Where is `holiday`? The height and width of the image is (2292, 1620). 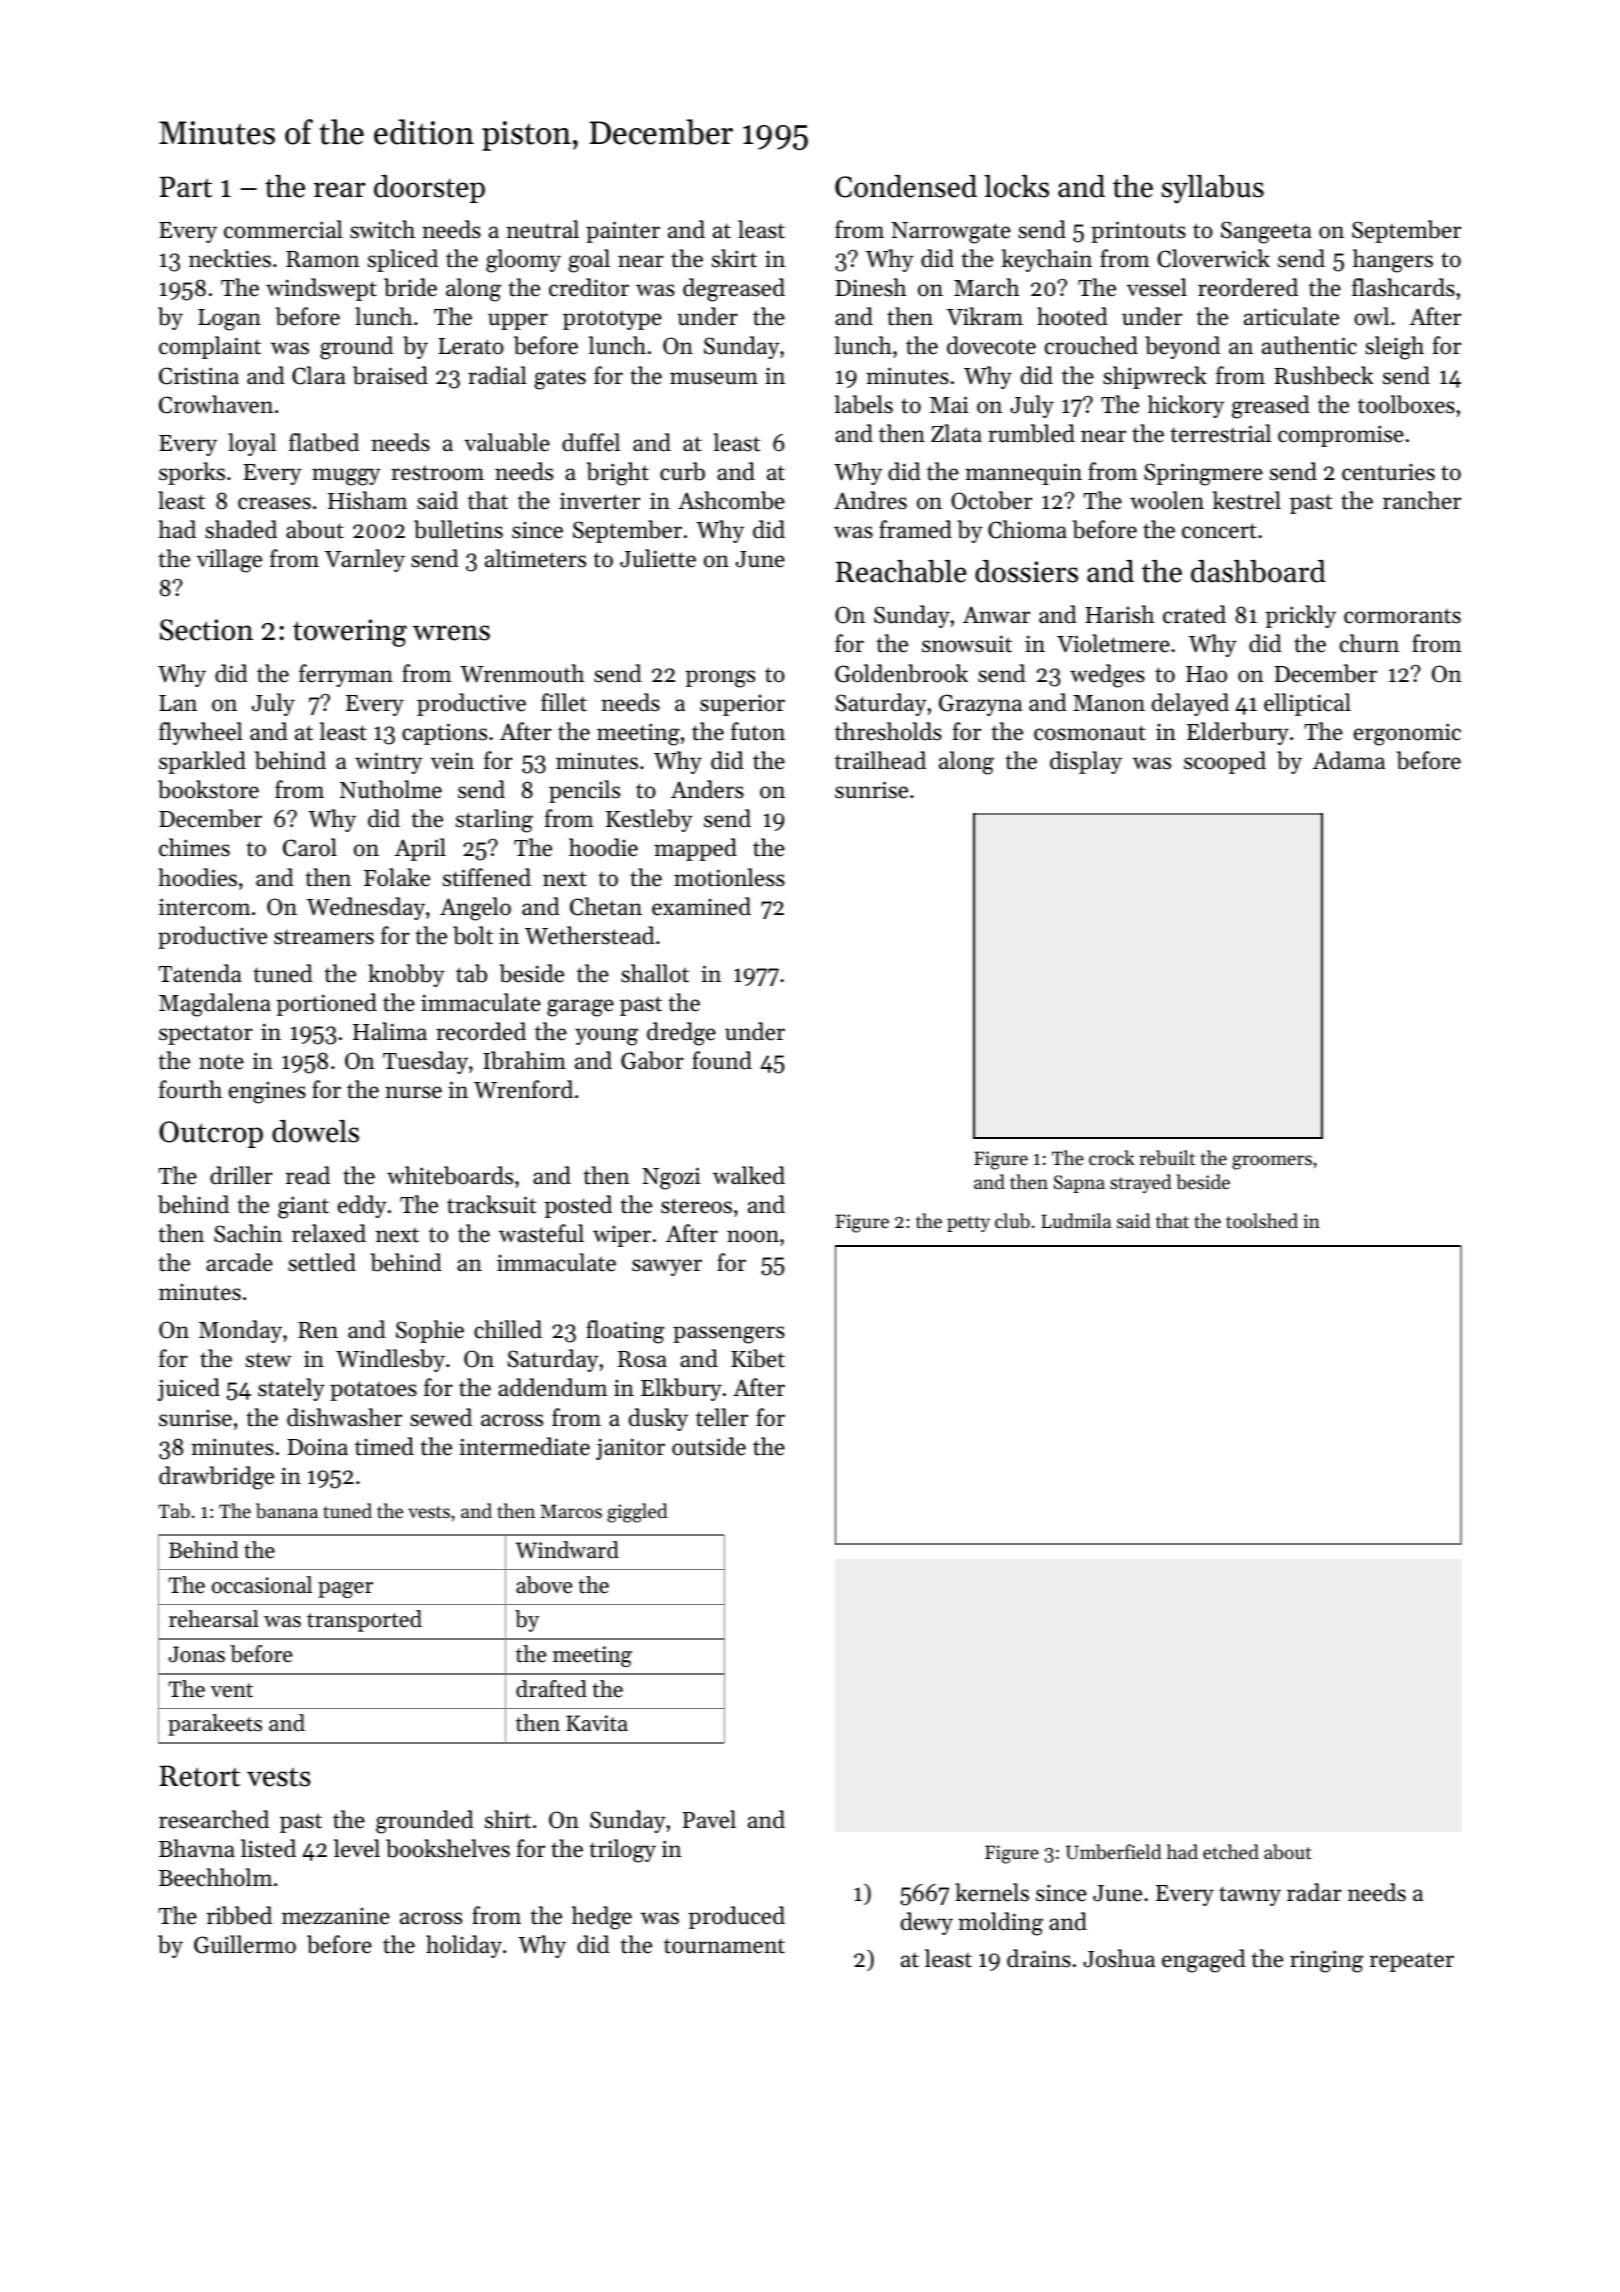
holiday is located at coordinates (464, 1946).
